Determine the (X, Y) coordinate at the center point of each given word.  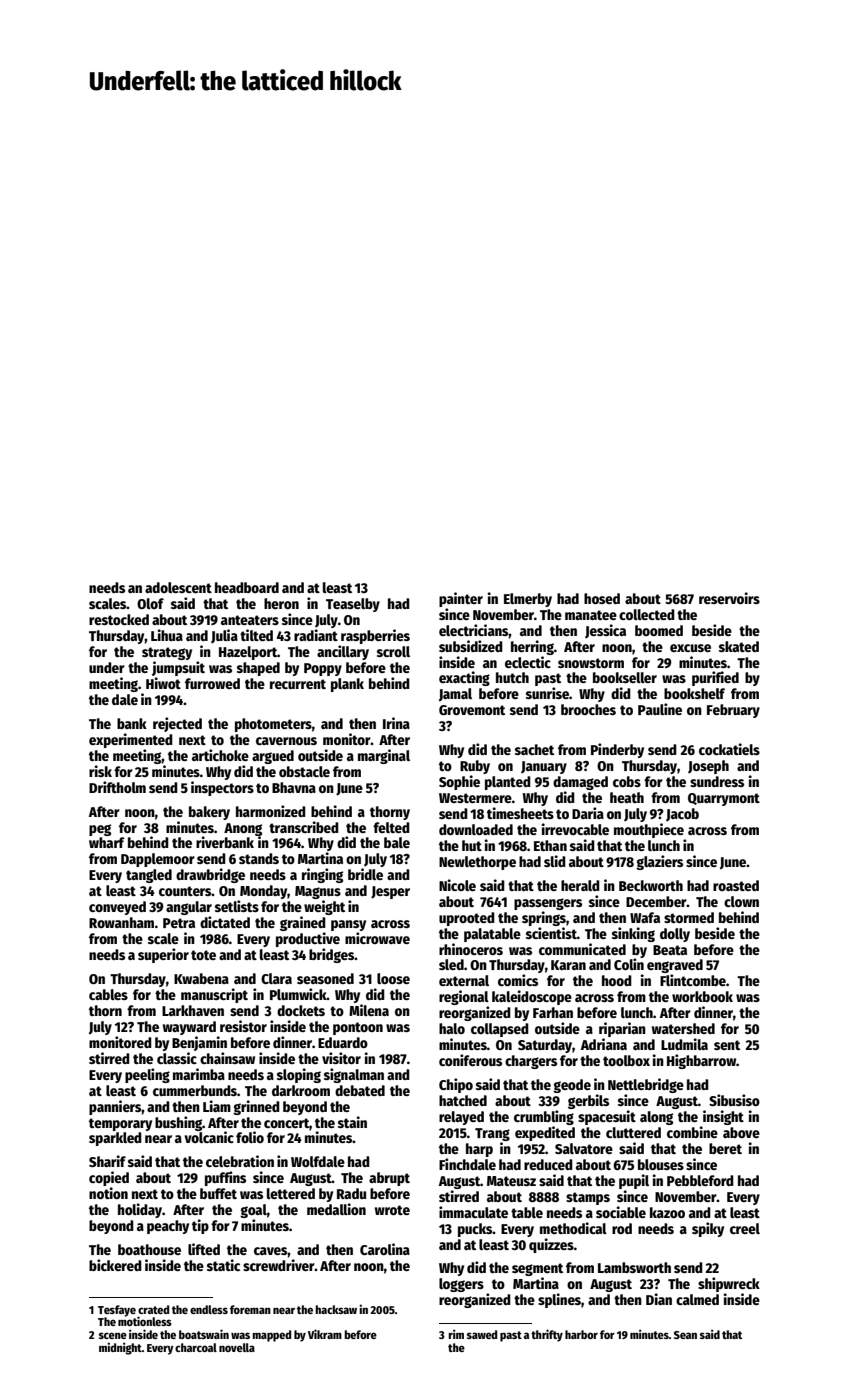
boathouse (149, 1249)
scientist (551, 933)
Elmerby (528, 600)
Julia (224, 636)
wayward (189, 1028)
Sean (685, 1335)
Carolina (385, 1249)
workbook (702, 996)
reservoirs (729, 598)
